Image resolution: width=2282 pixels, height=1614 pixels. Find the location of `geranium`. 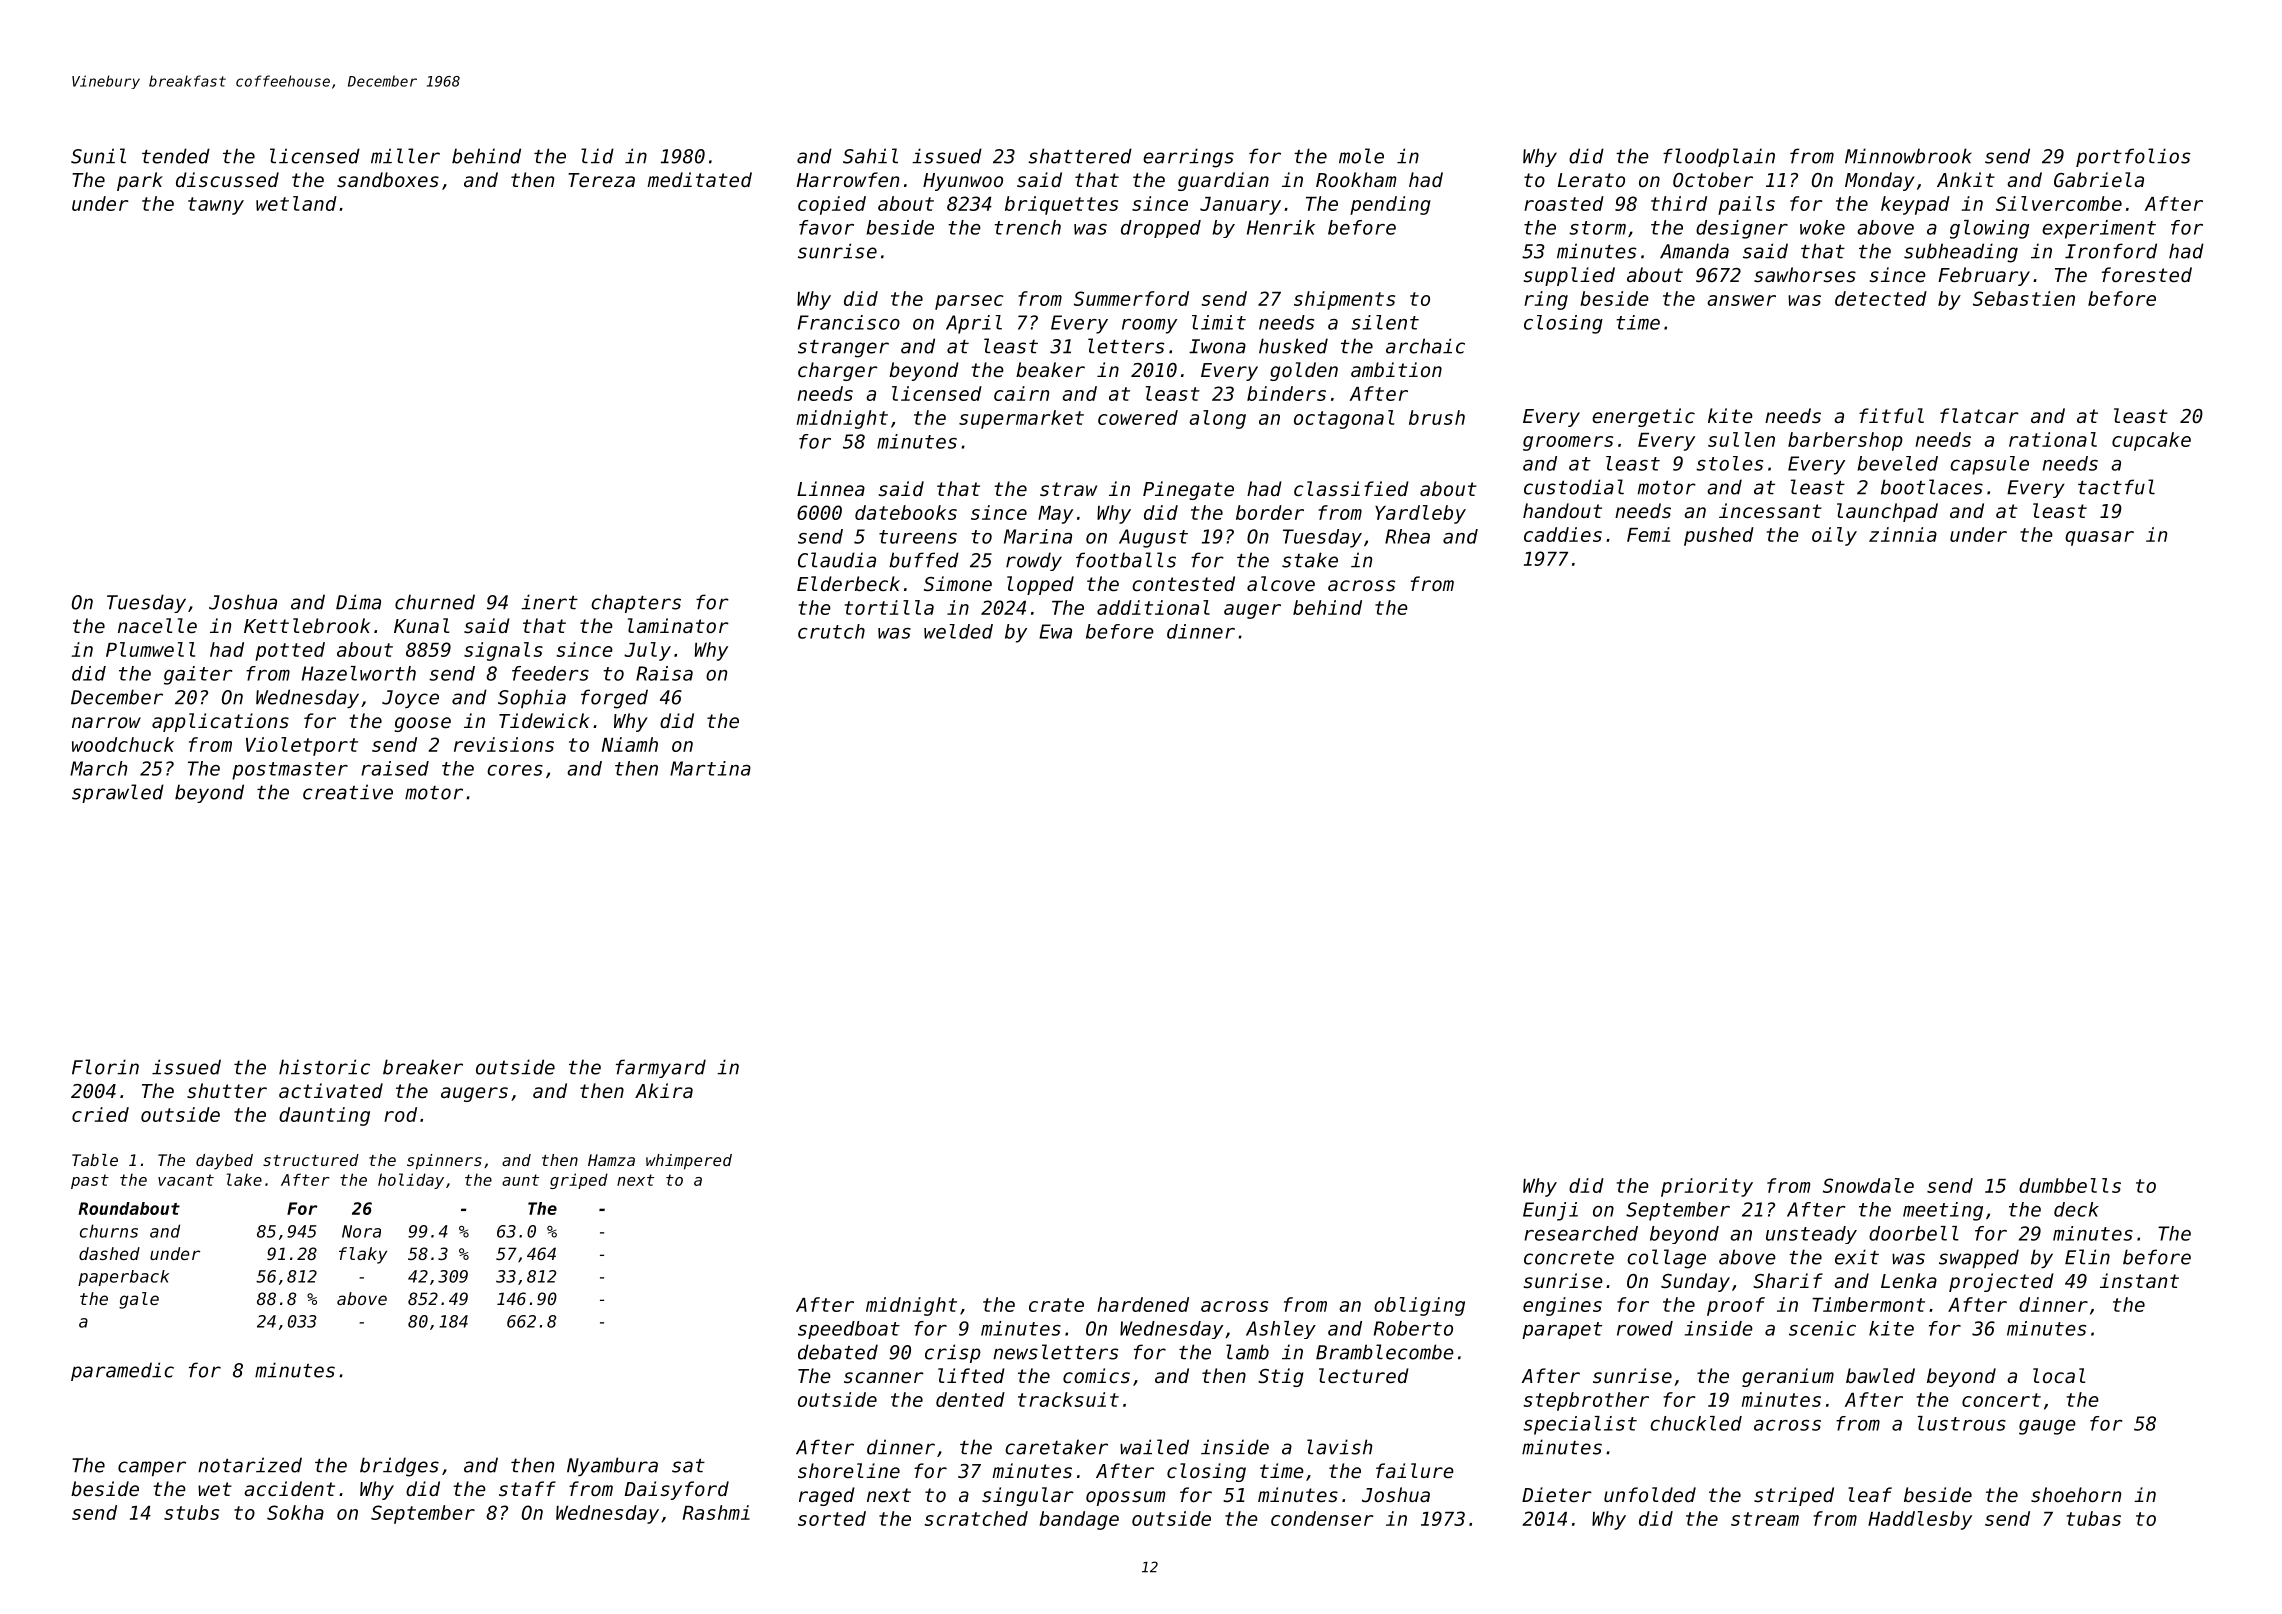

geranium is located at coordinates (1788, 1377).
